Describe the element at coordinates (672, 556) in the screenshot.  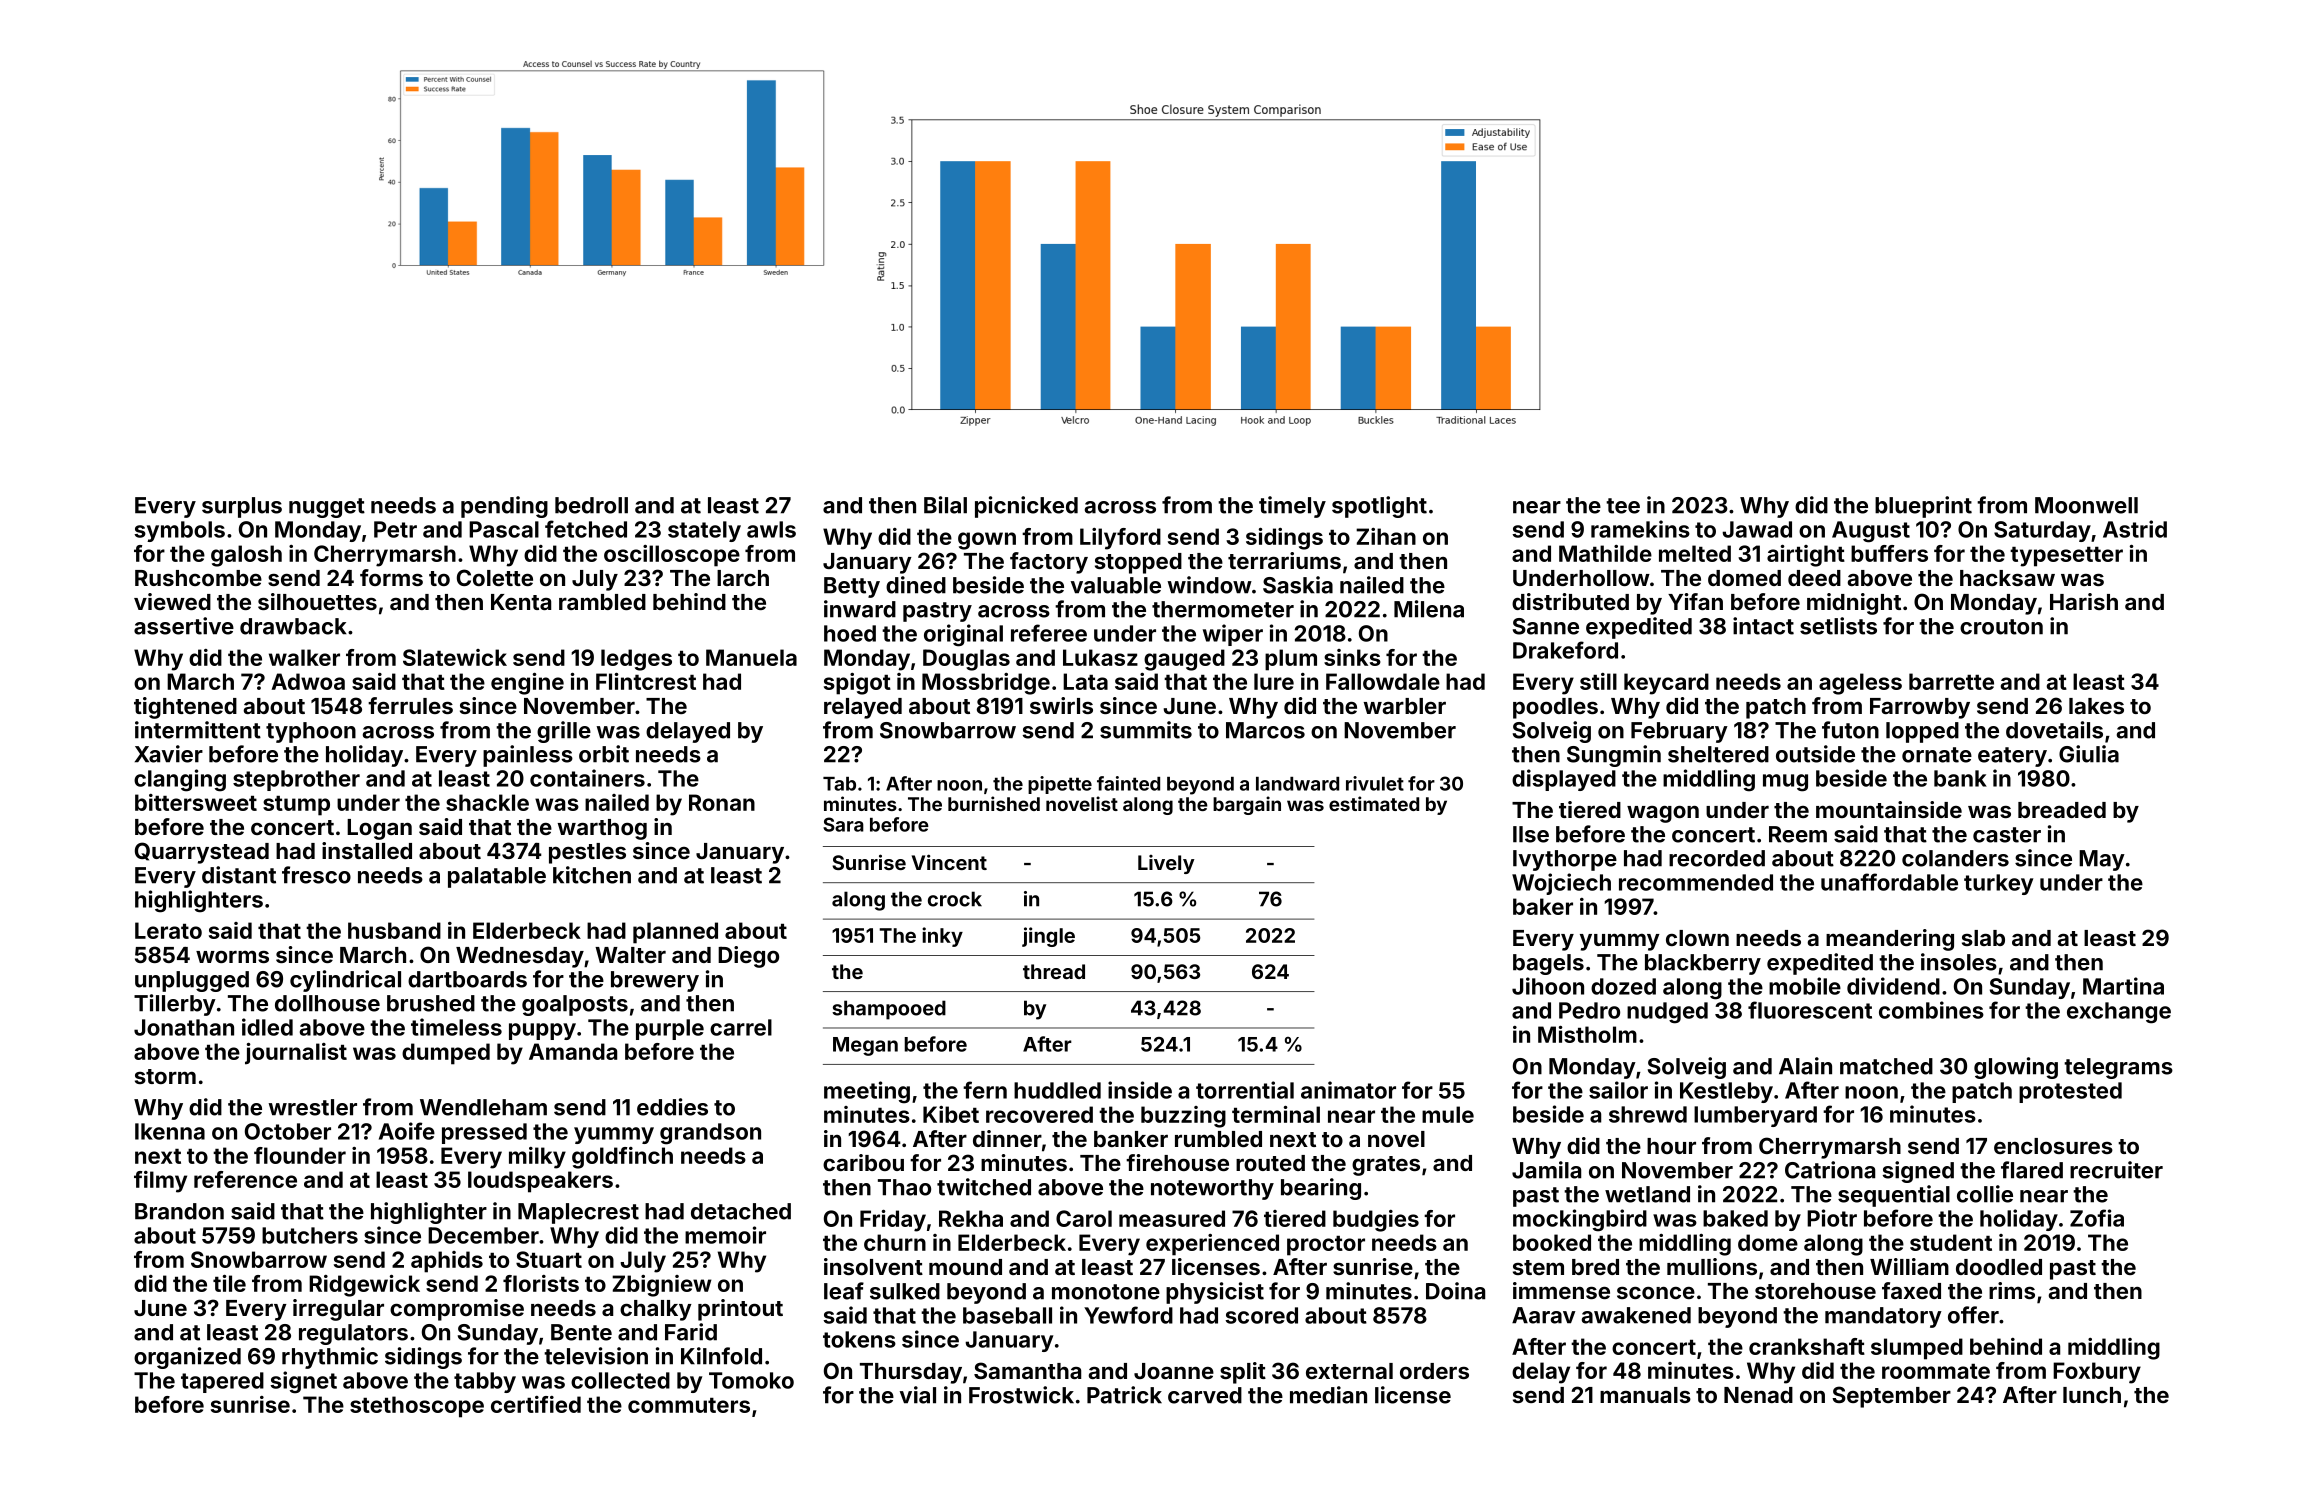
I see `oscilloscope` at that location.
